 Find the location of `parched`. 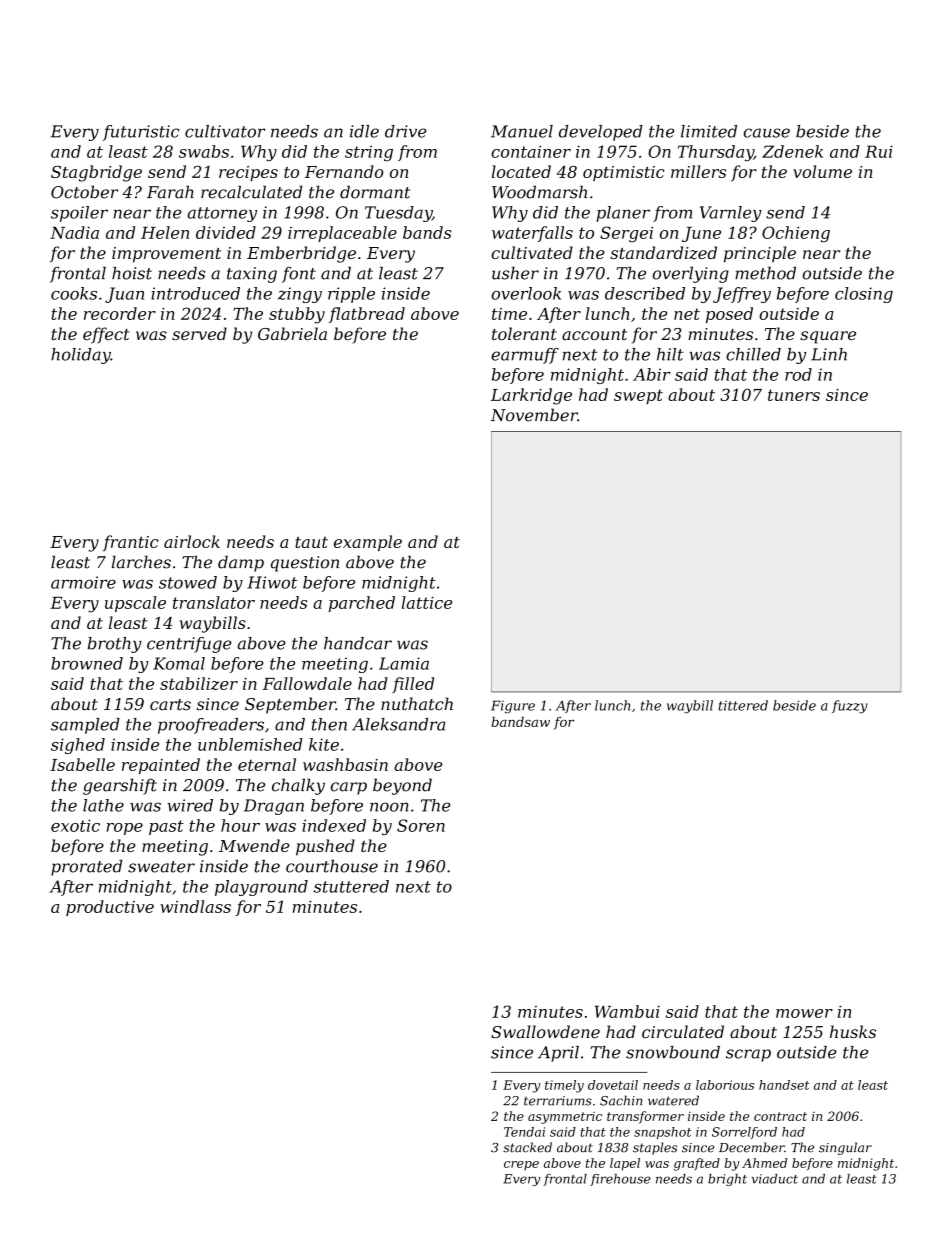

parched is located at coordinates (362, 604).
